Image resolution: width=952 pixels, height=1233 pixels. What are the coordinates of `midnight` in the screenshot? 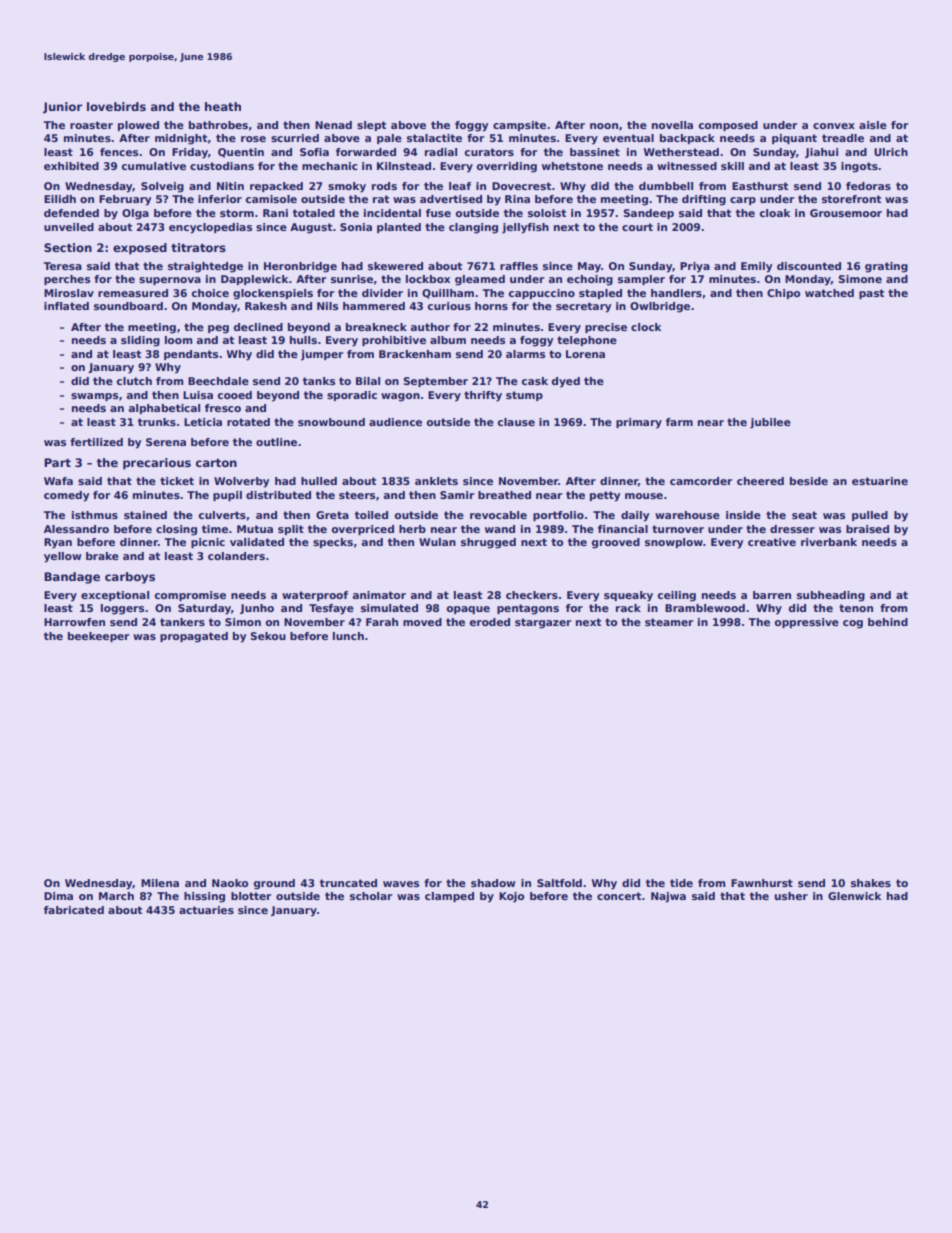 It's located at (181, 139).
